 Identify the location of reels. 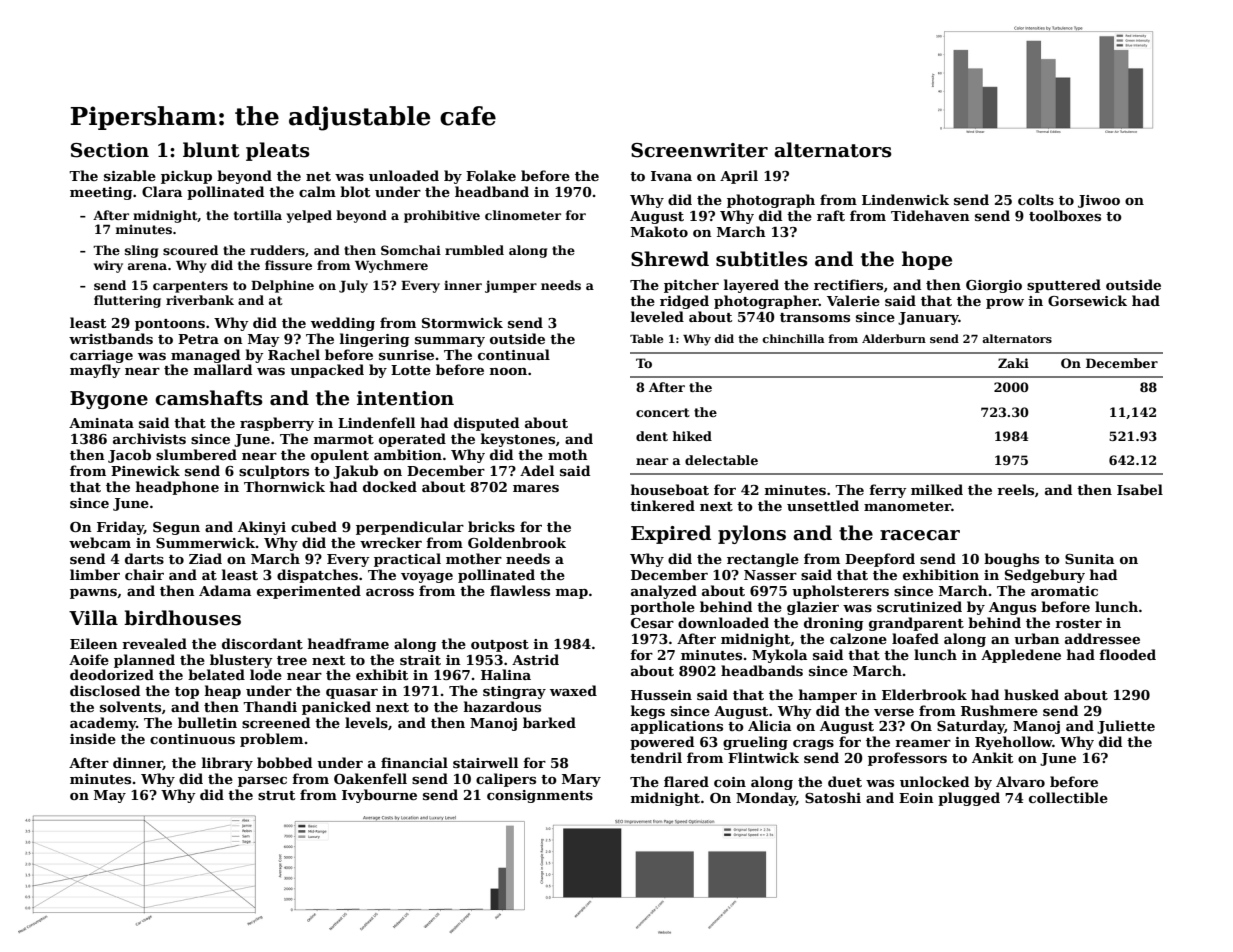
(1015, 489).
